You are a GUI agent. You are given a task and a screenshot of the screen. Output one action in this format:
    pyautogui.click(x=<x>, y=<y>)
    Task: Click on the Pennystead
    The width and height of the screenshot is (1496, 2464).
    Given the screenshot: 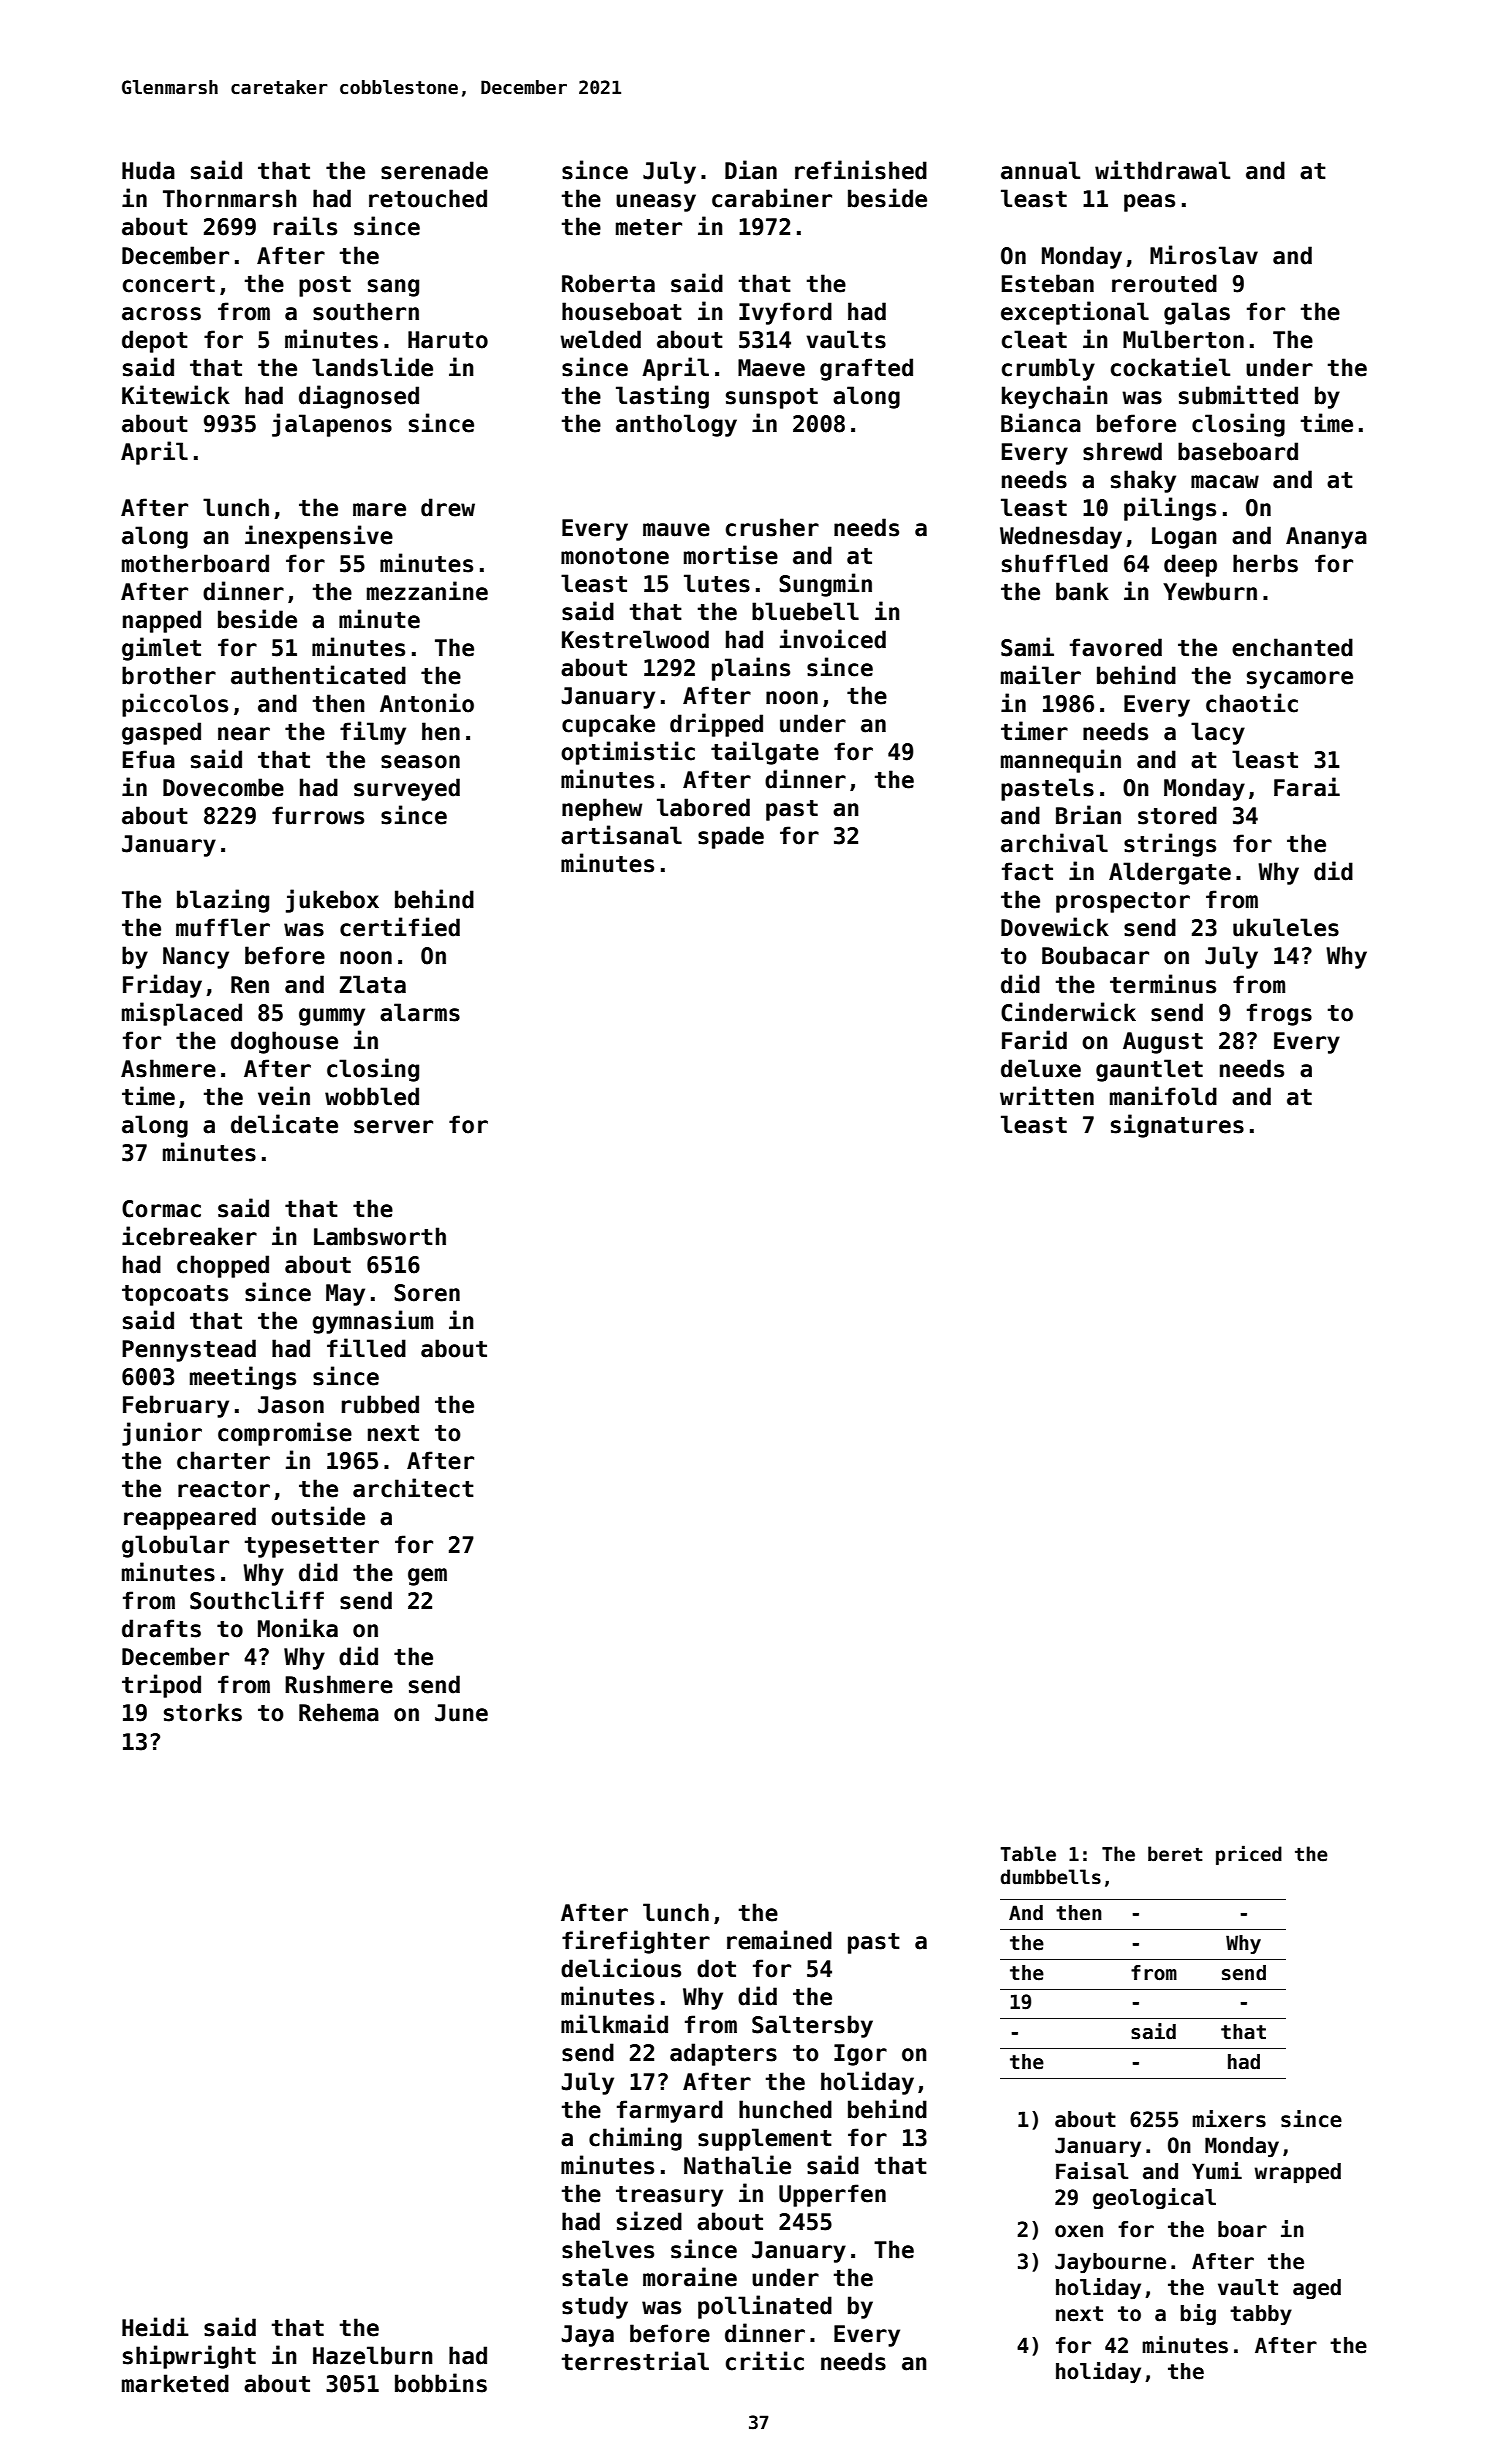 What is the action you would take?
    pyautogui.click(x=189, y=1350)
